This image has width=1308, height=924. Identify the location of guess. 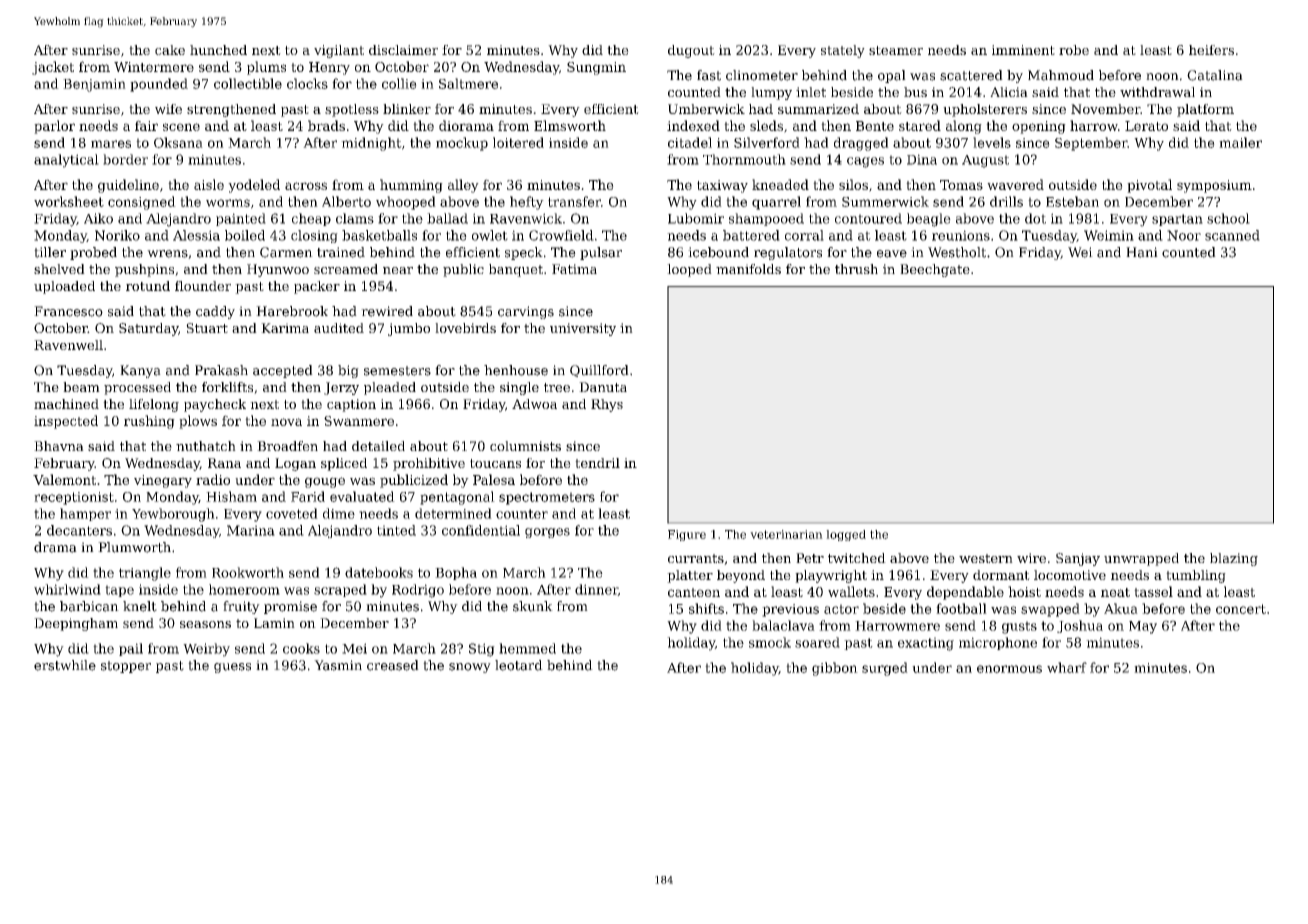
(232, 668).
